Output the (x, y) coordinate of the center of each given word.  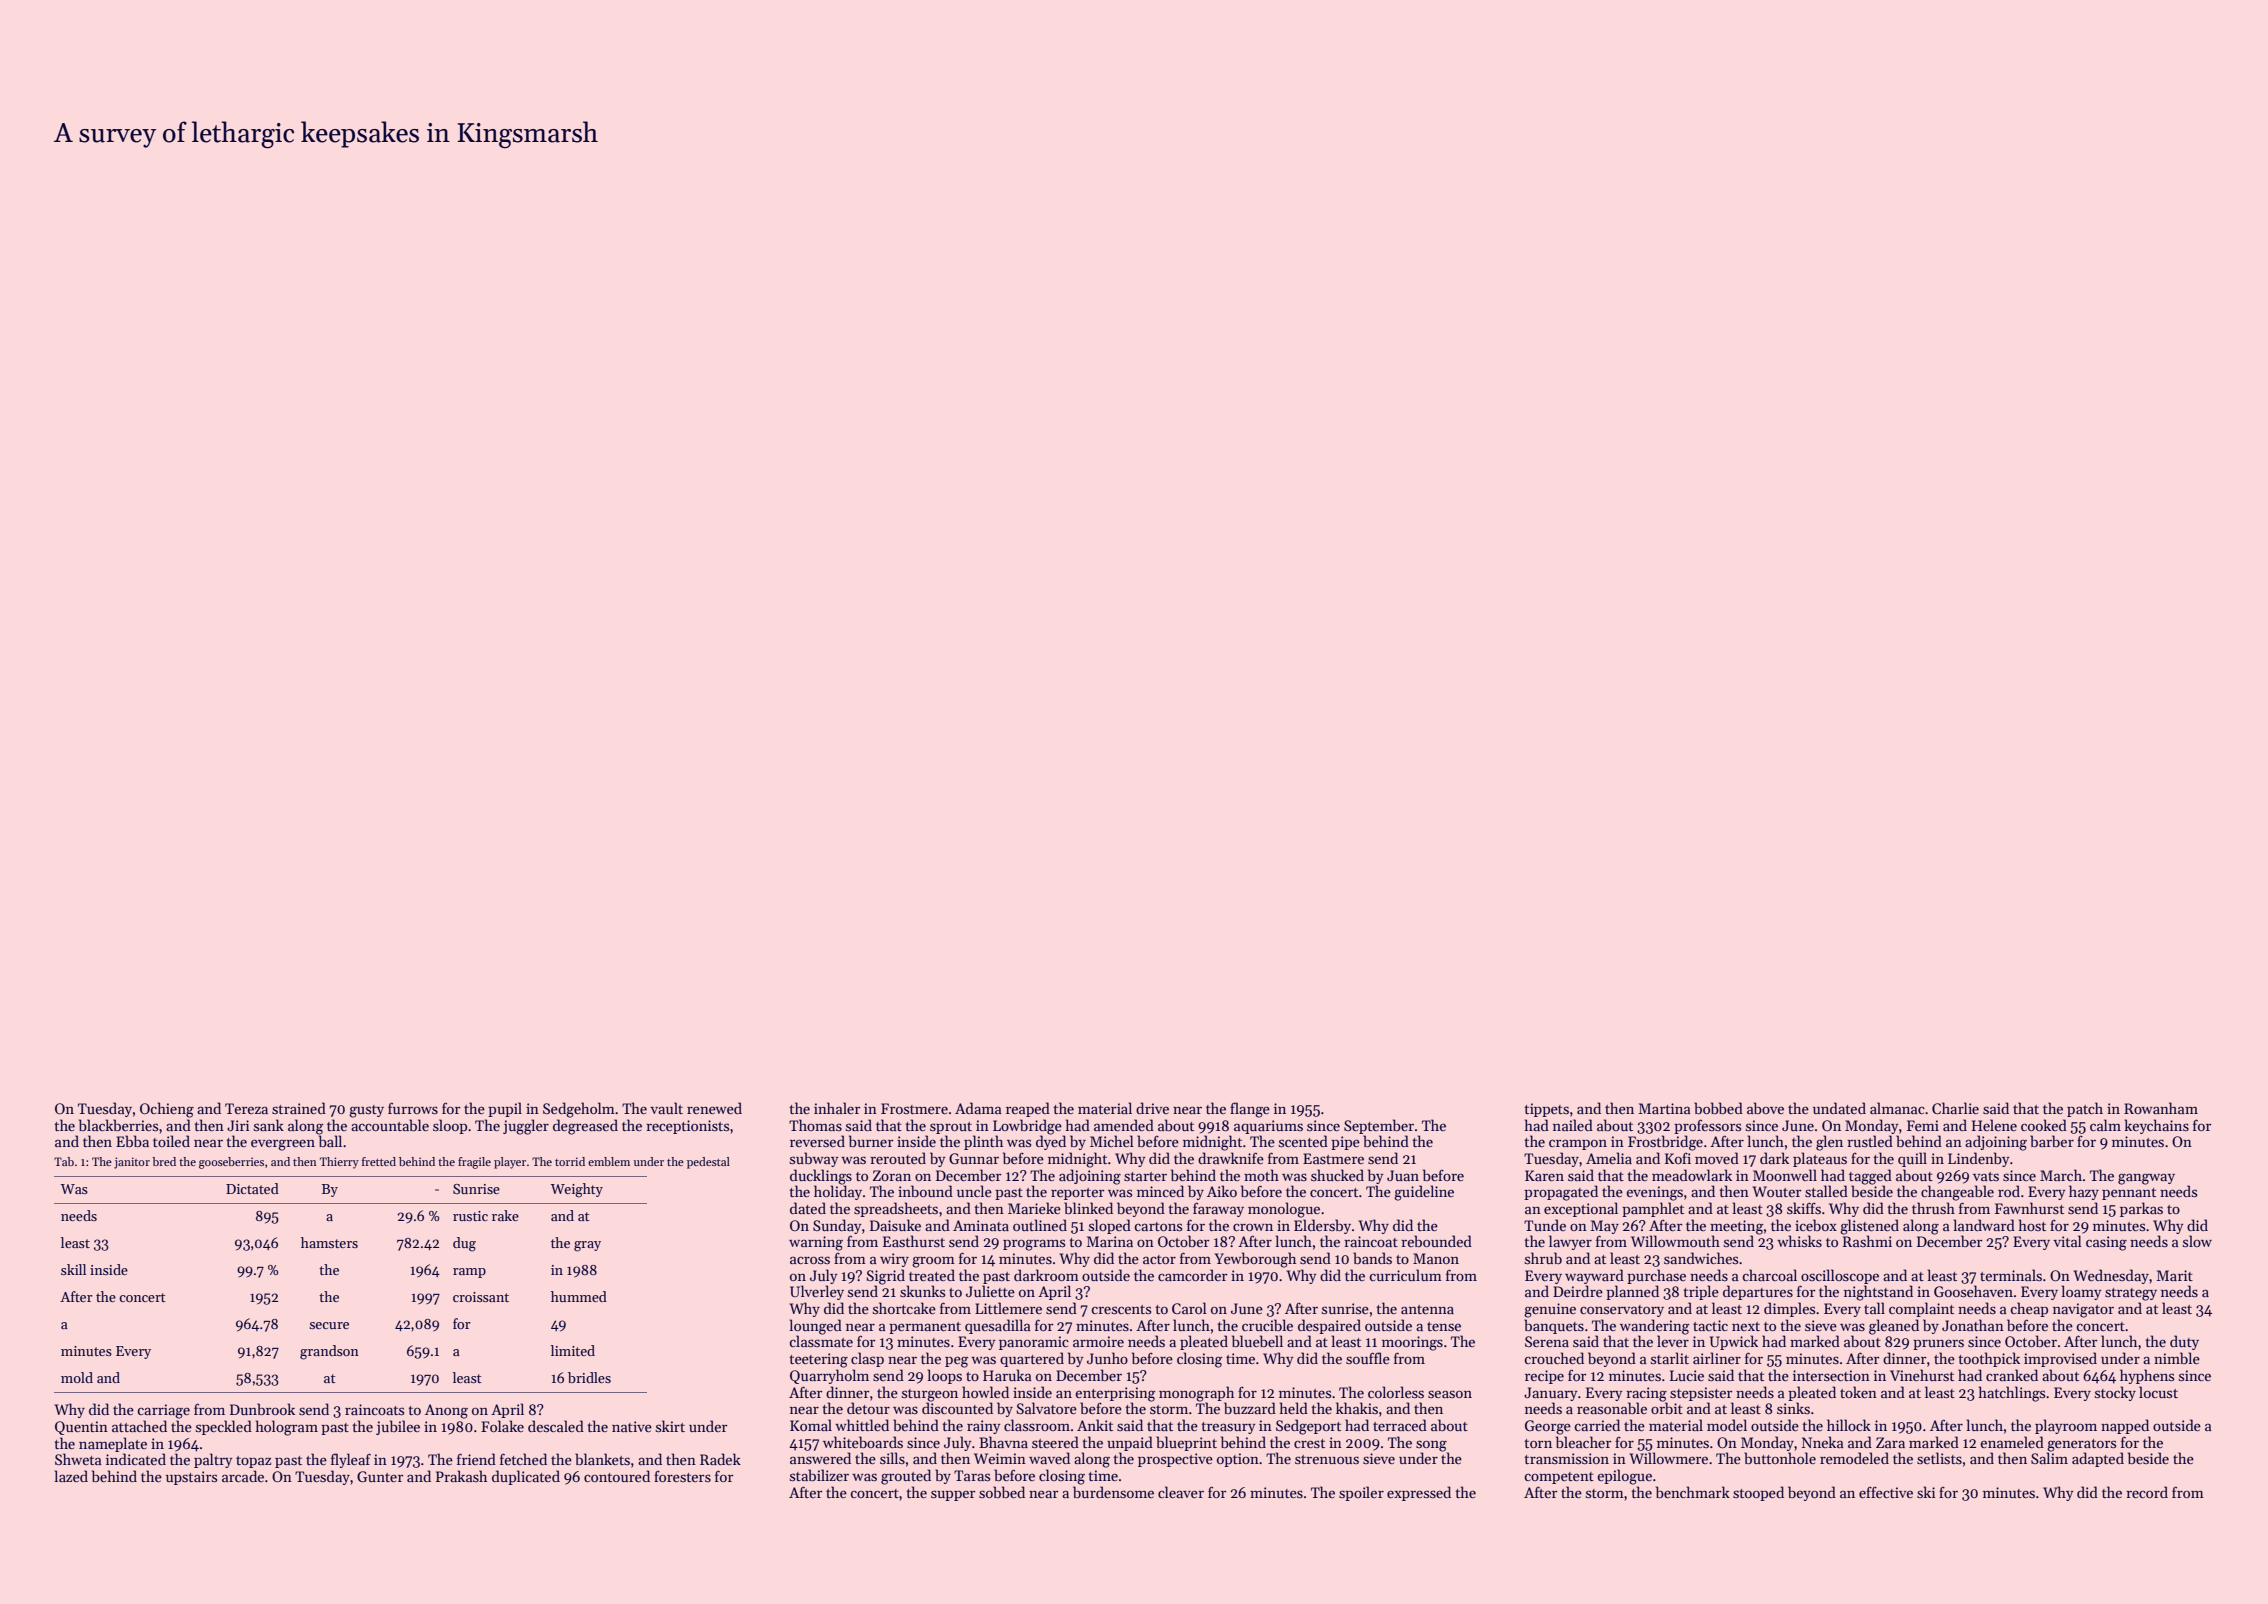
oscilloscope (1840, 1276)
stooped (1758, 1493)
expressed (1419, 1493)
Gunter (380, 1476)
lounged (816, 1327)
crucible (1267, 1325)
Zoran (892, 1175)
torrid (570, 1161)
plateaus (1820, 1159)
